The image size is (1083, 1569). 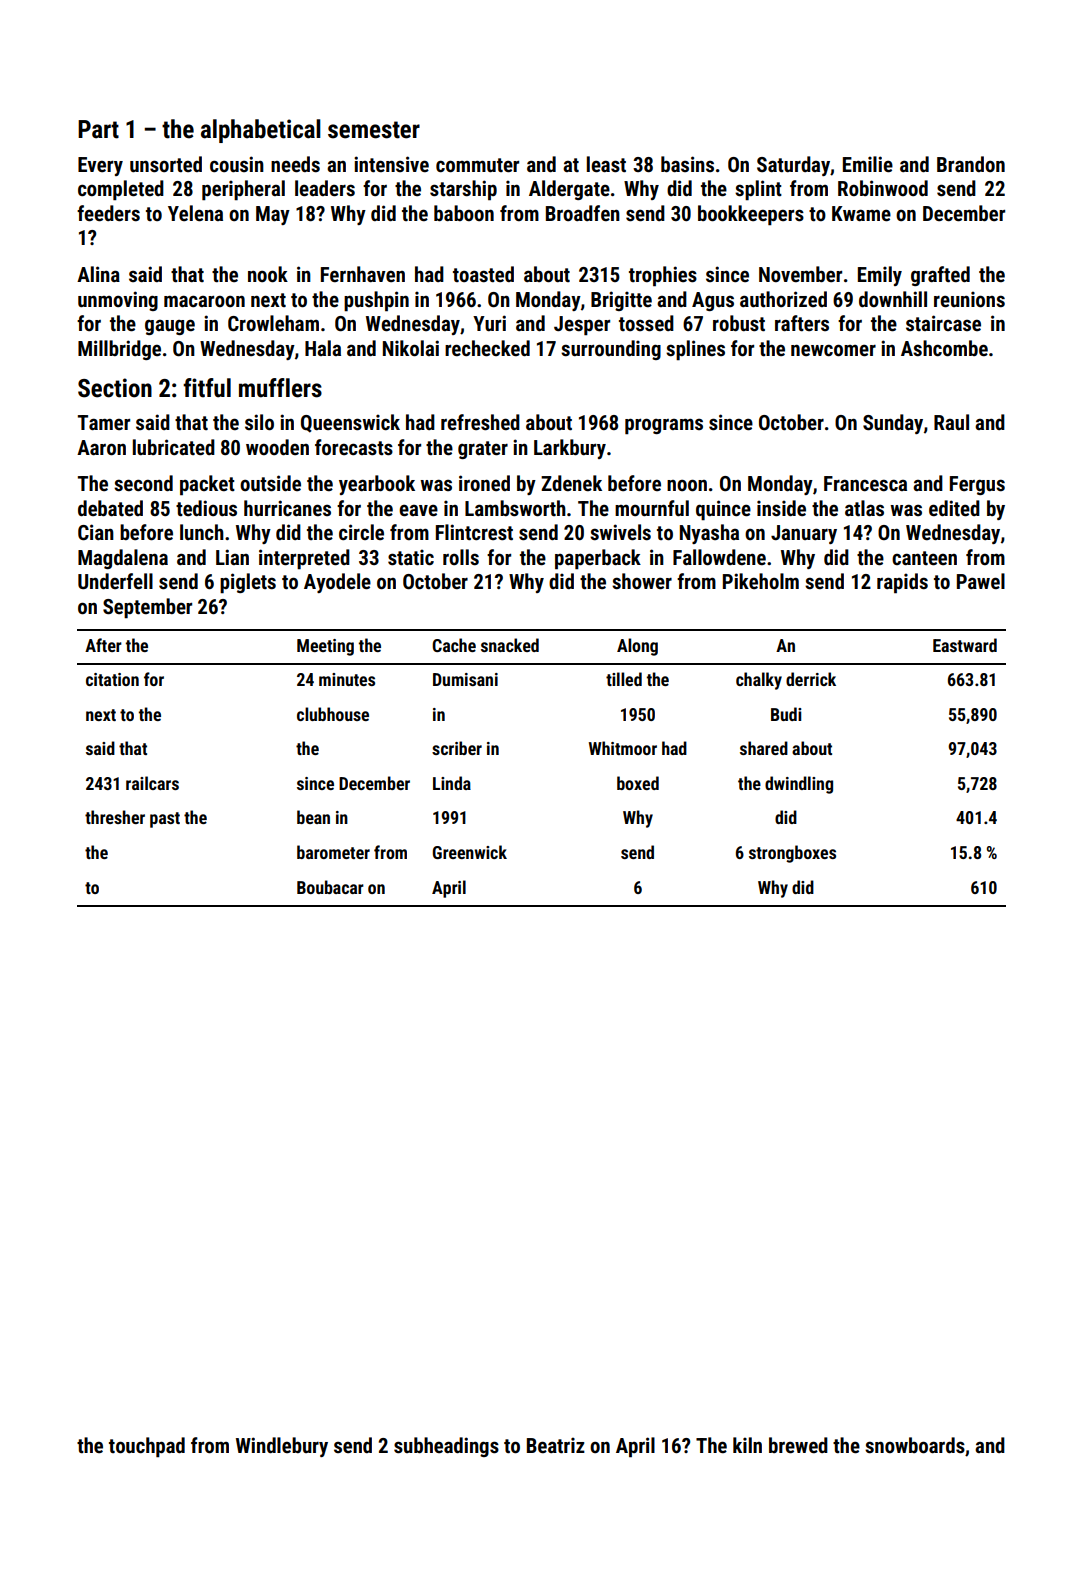 I want to click on commuter, so click(x=477, y=165).
